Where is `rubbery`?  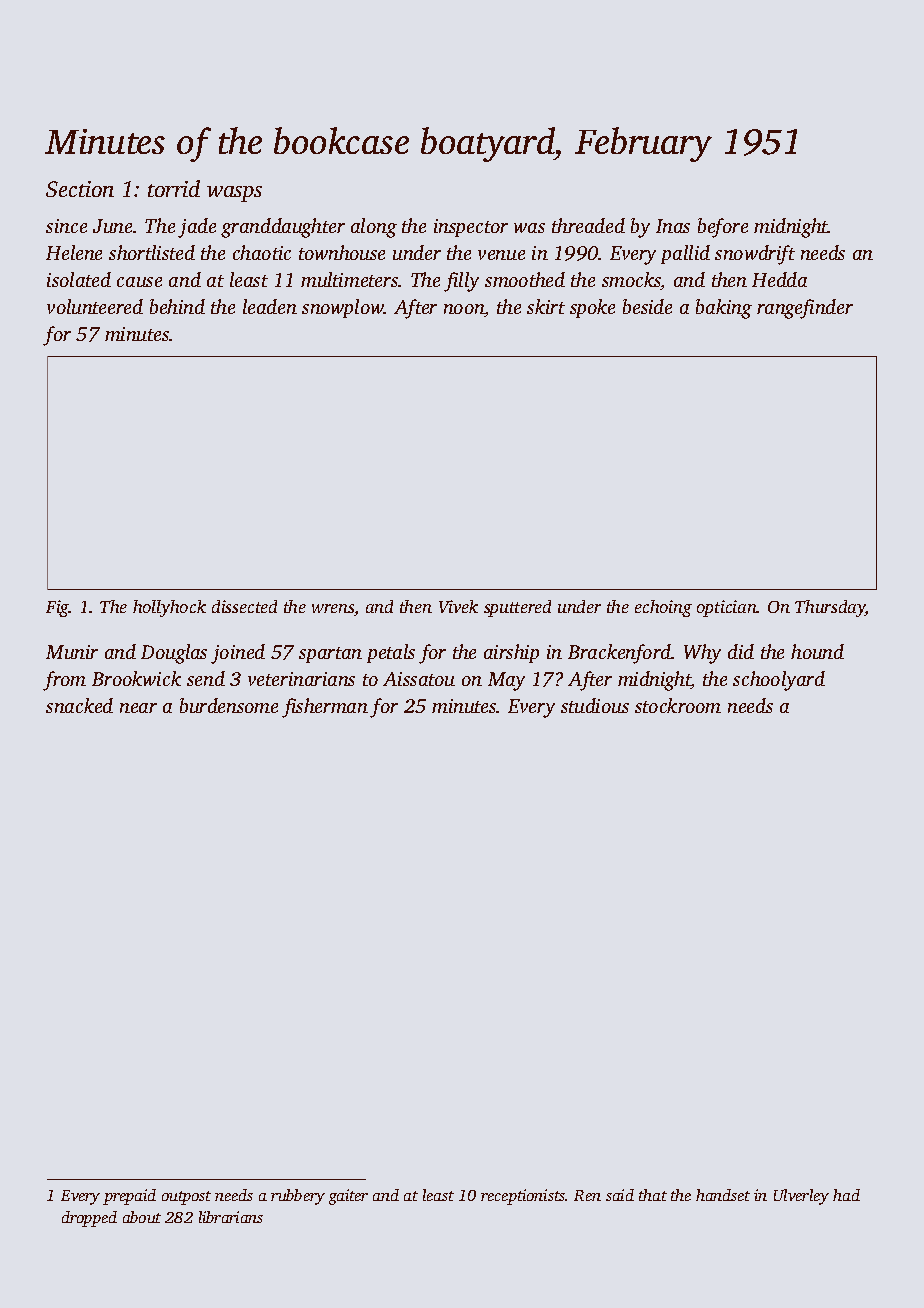
rubbery is located at coordinates (298, 1197).
